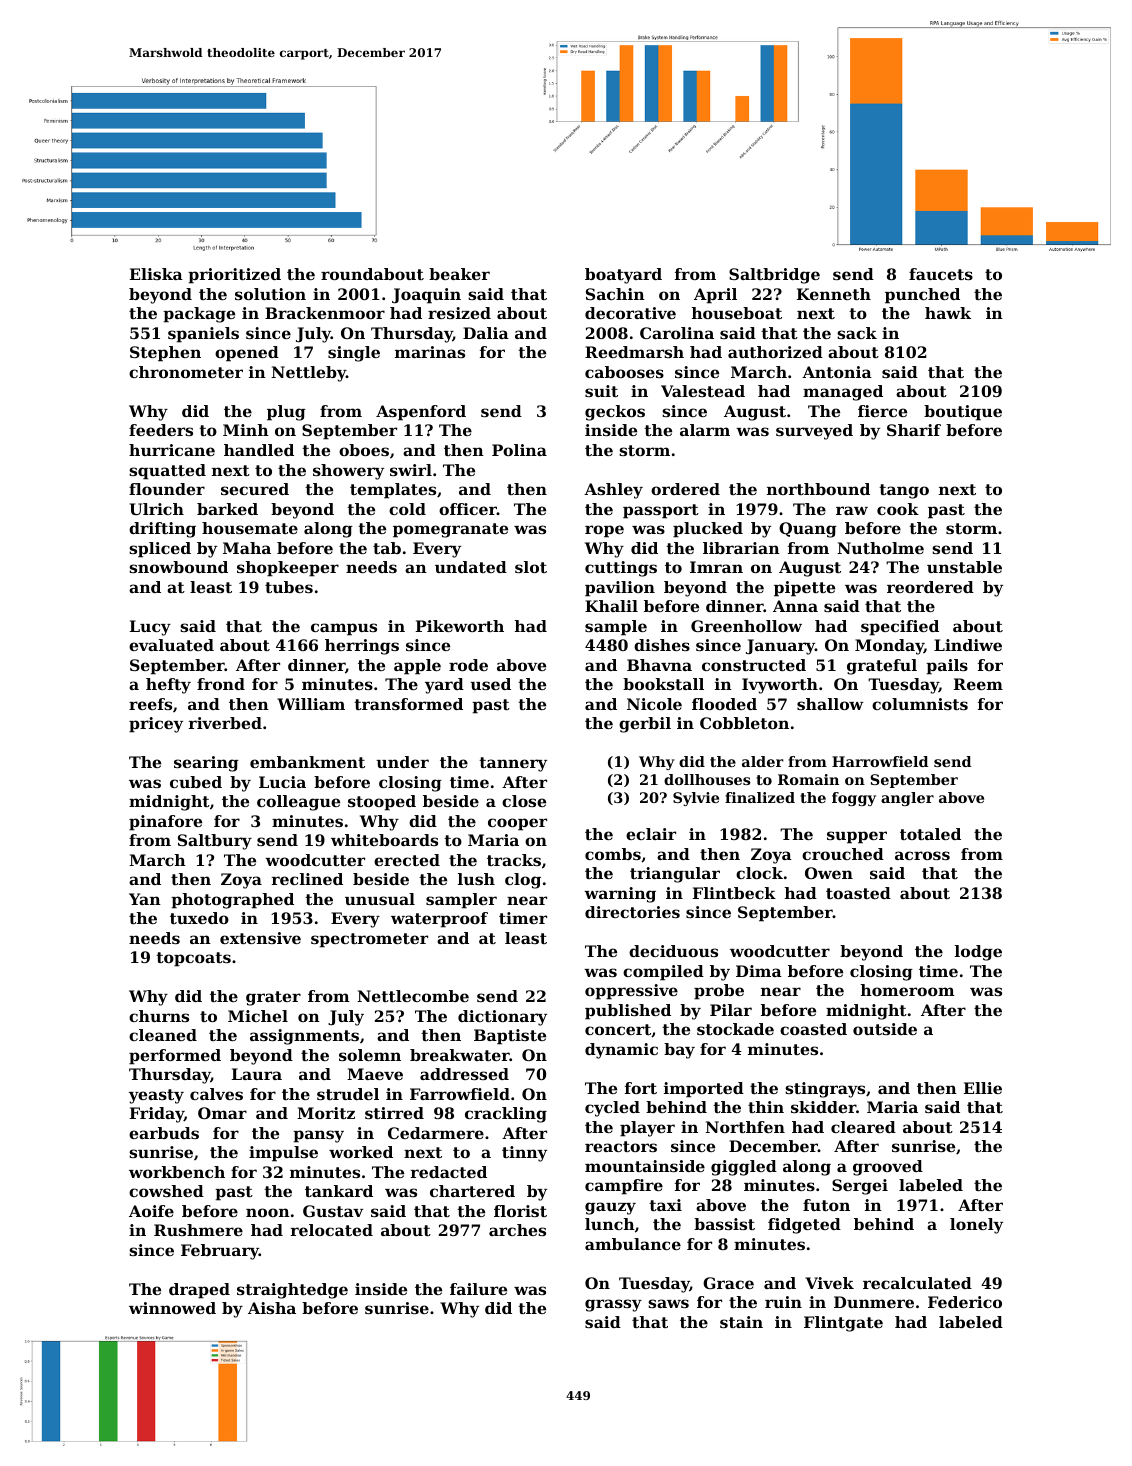 This page has height=1466, width=1132. Describe the element at coordinates (978, 684) in the page. I see `Reem` at that location.
